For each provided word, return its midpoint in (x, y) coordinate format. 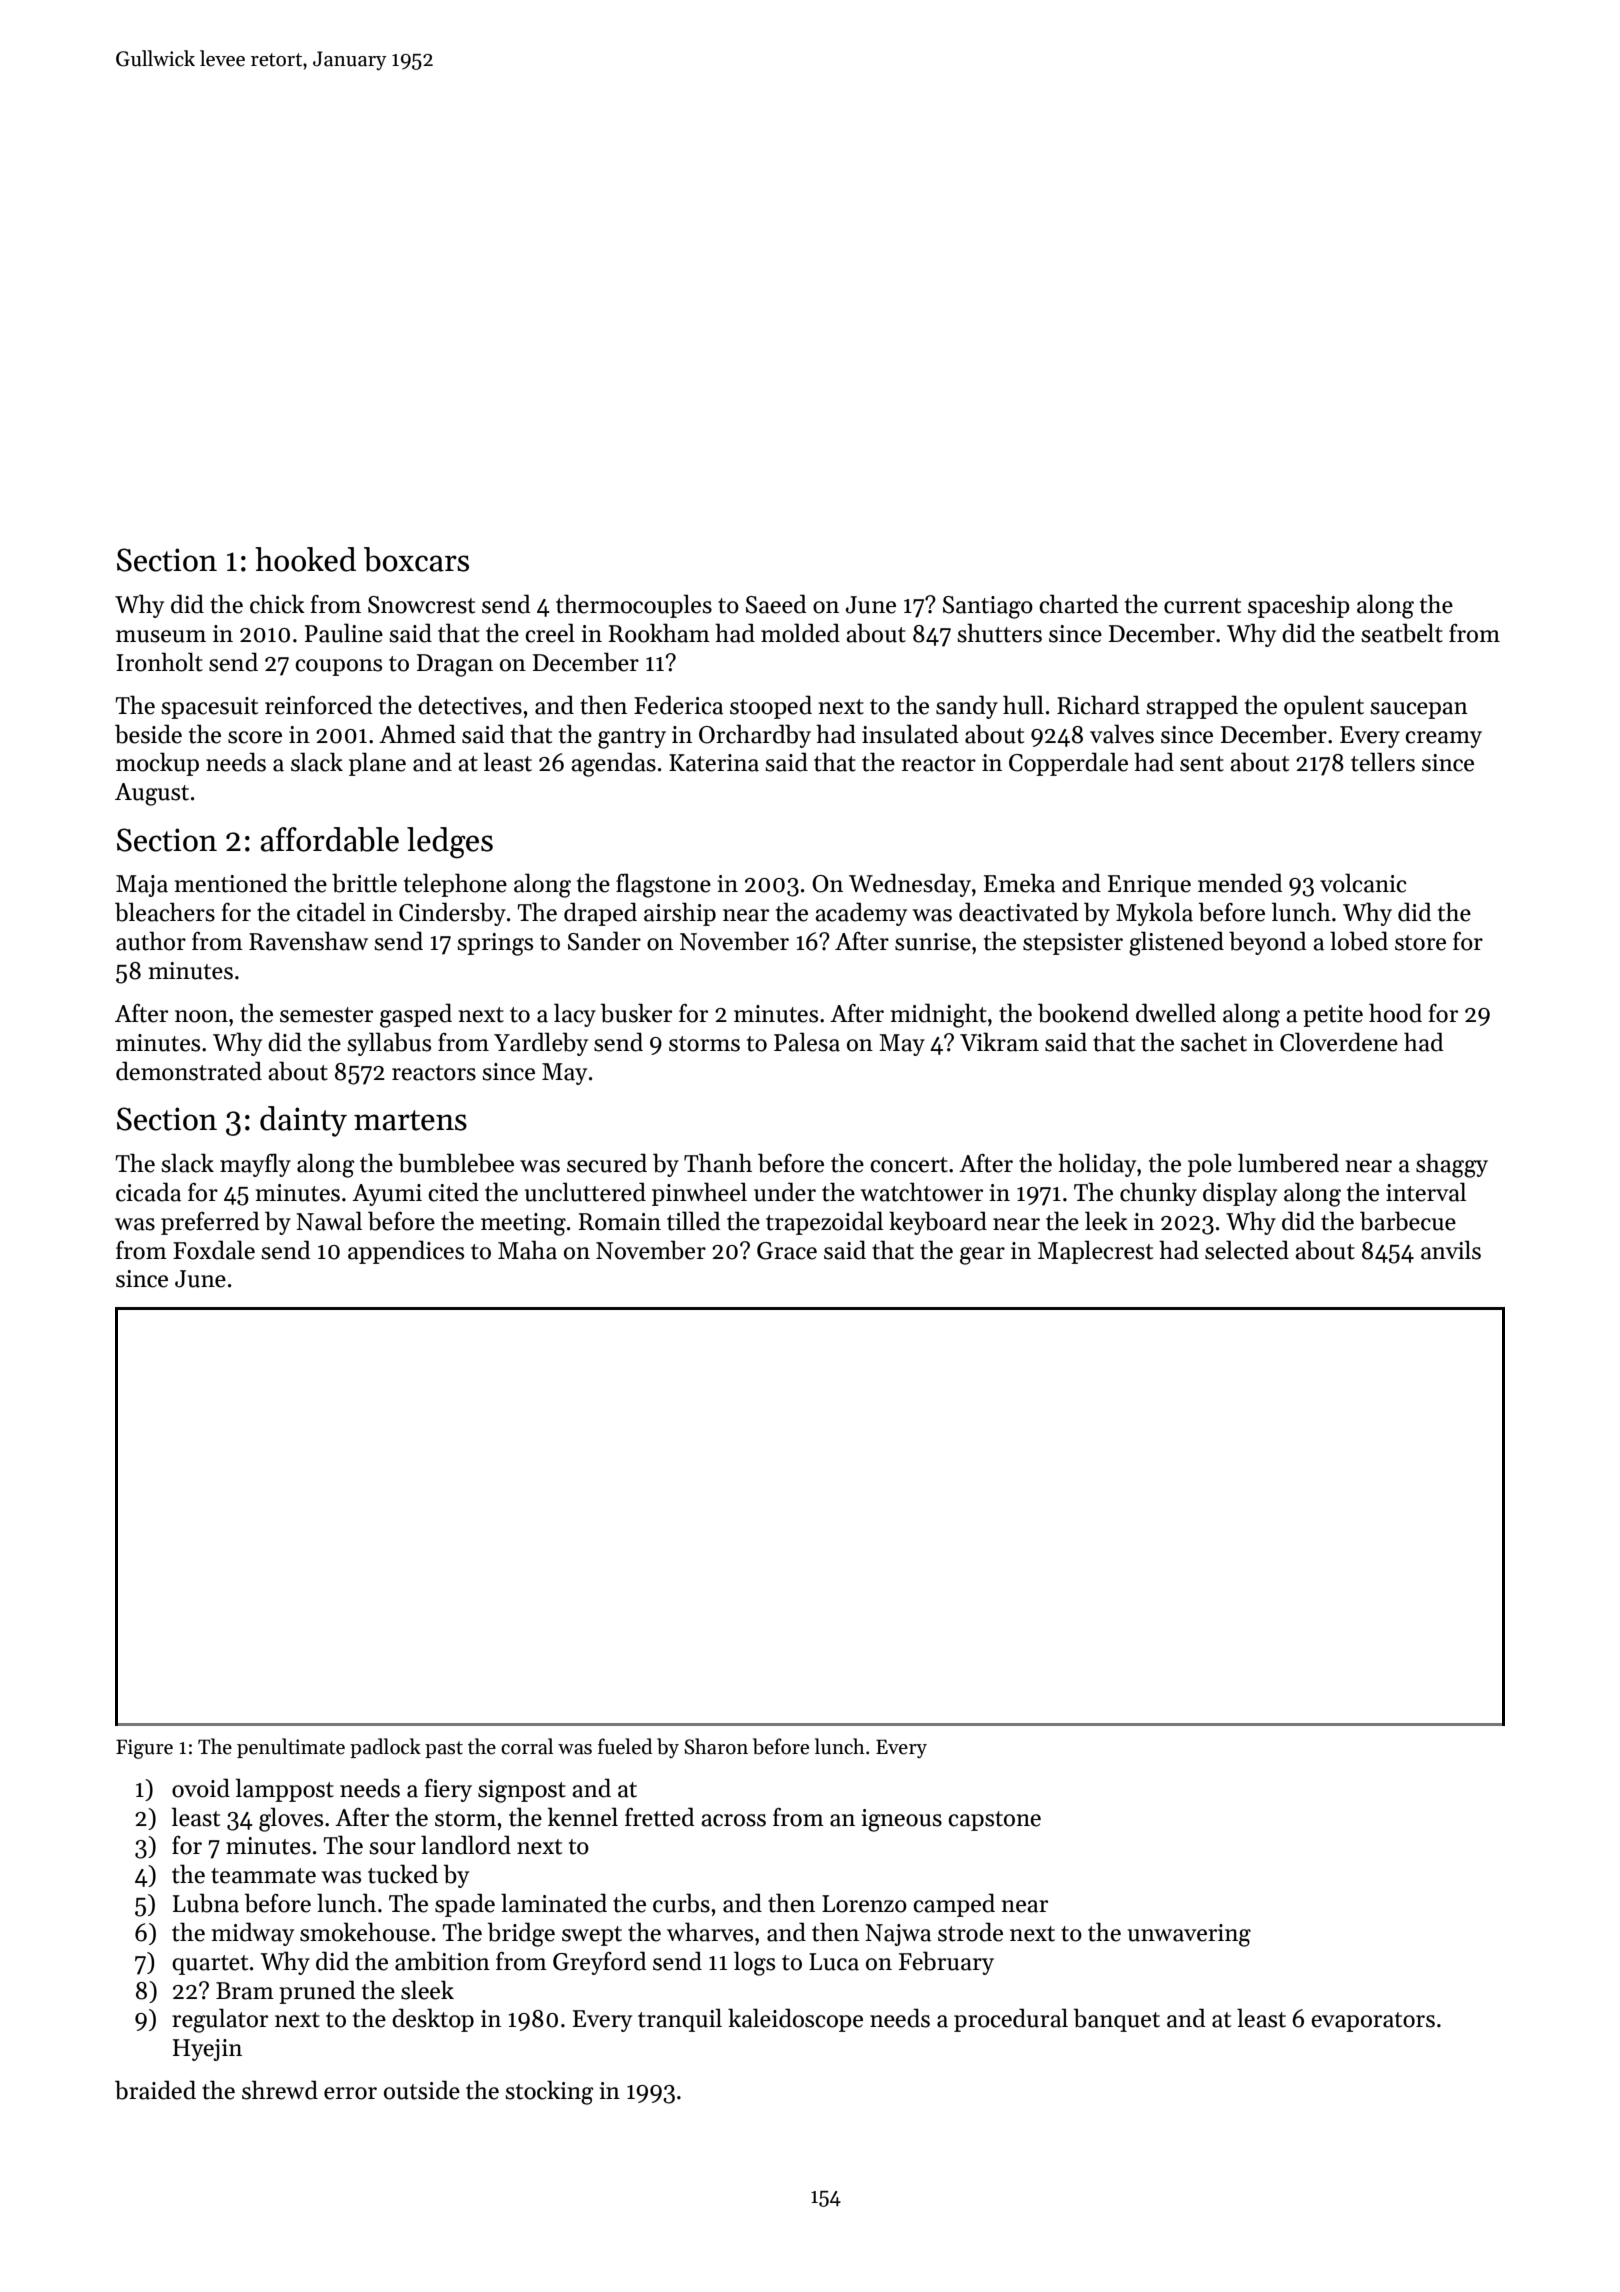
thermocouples (634, 606)
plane (377, 764)
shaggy (1452, 1165)
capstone (994, 1821)
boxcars (416, 559)
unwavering (1189, 1935)
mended (1240, 883)
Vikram (999, 1042)
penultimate (291, 1748)
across (733, 1820)
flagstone (663, 885)
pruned (317, 1992)
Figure (144, 1749)
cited (453, 1192)
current (1202, 606)
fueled (625, 1746)
